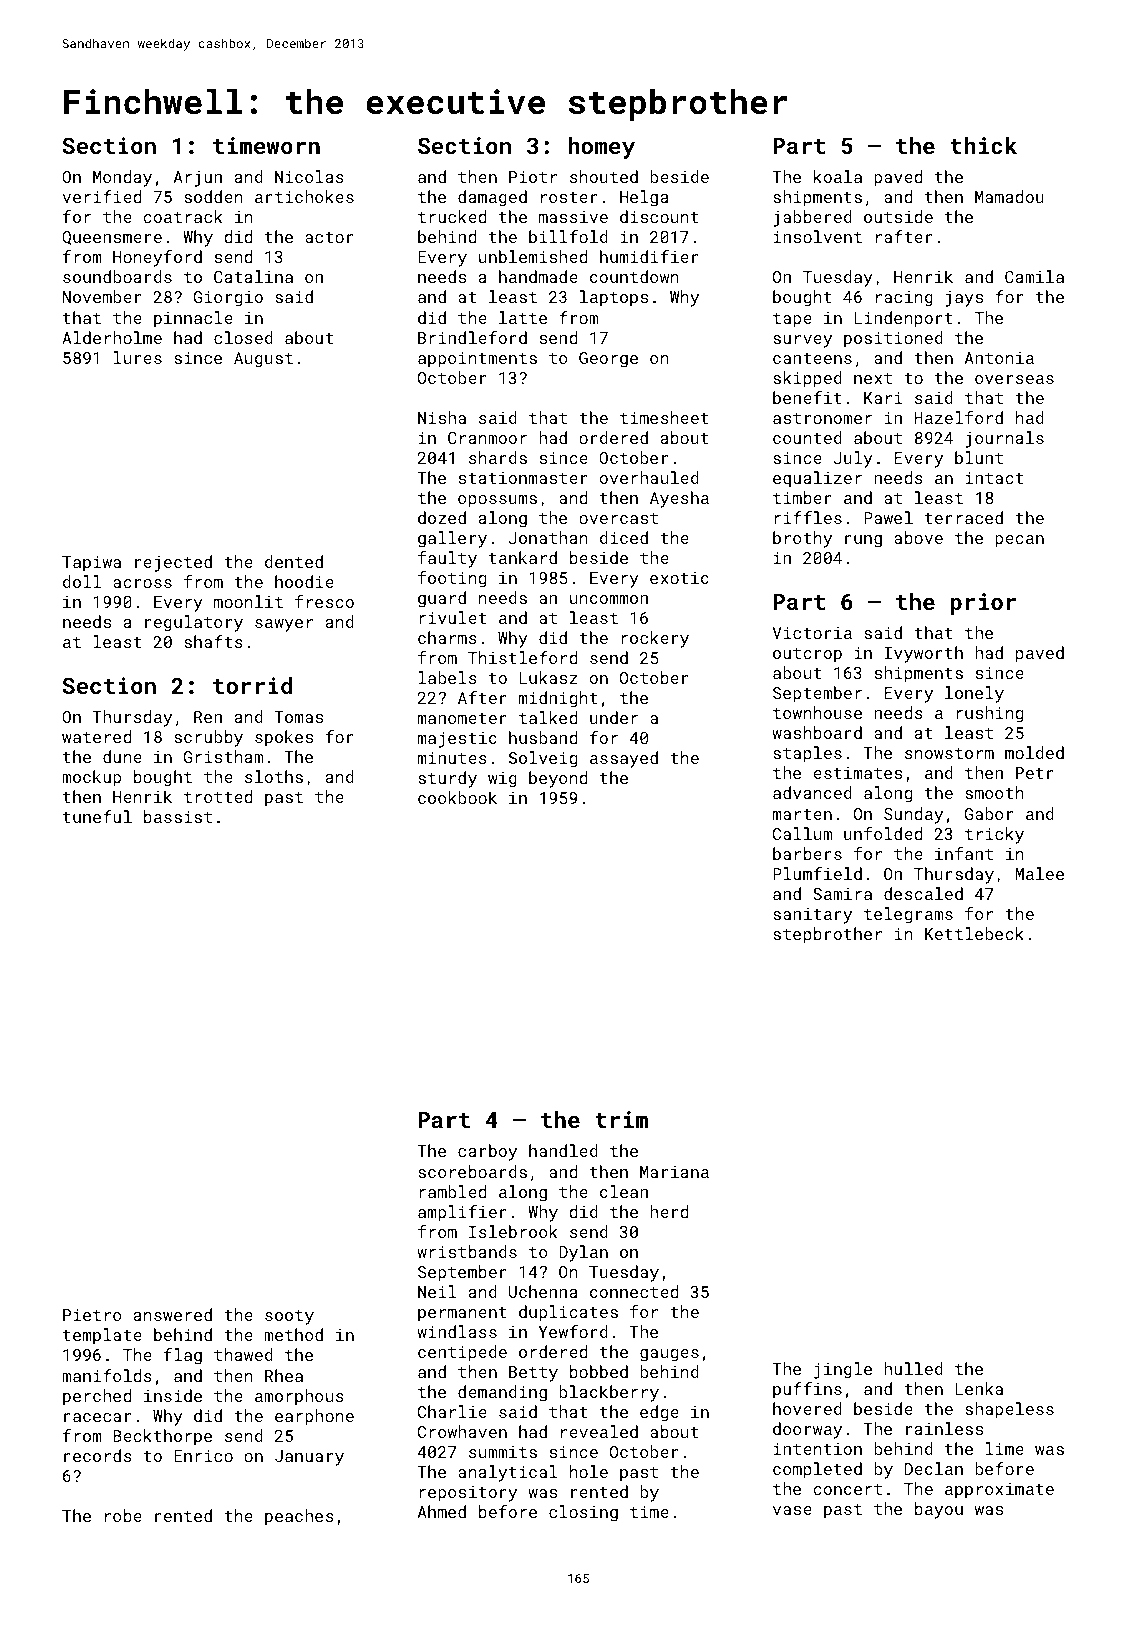 The image size is (1134, 1642). I want to click on Tapiwa, so click(91, 564).
